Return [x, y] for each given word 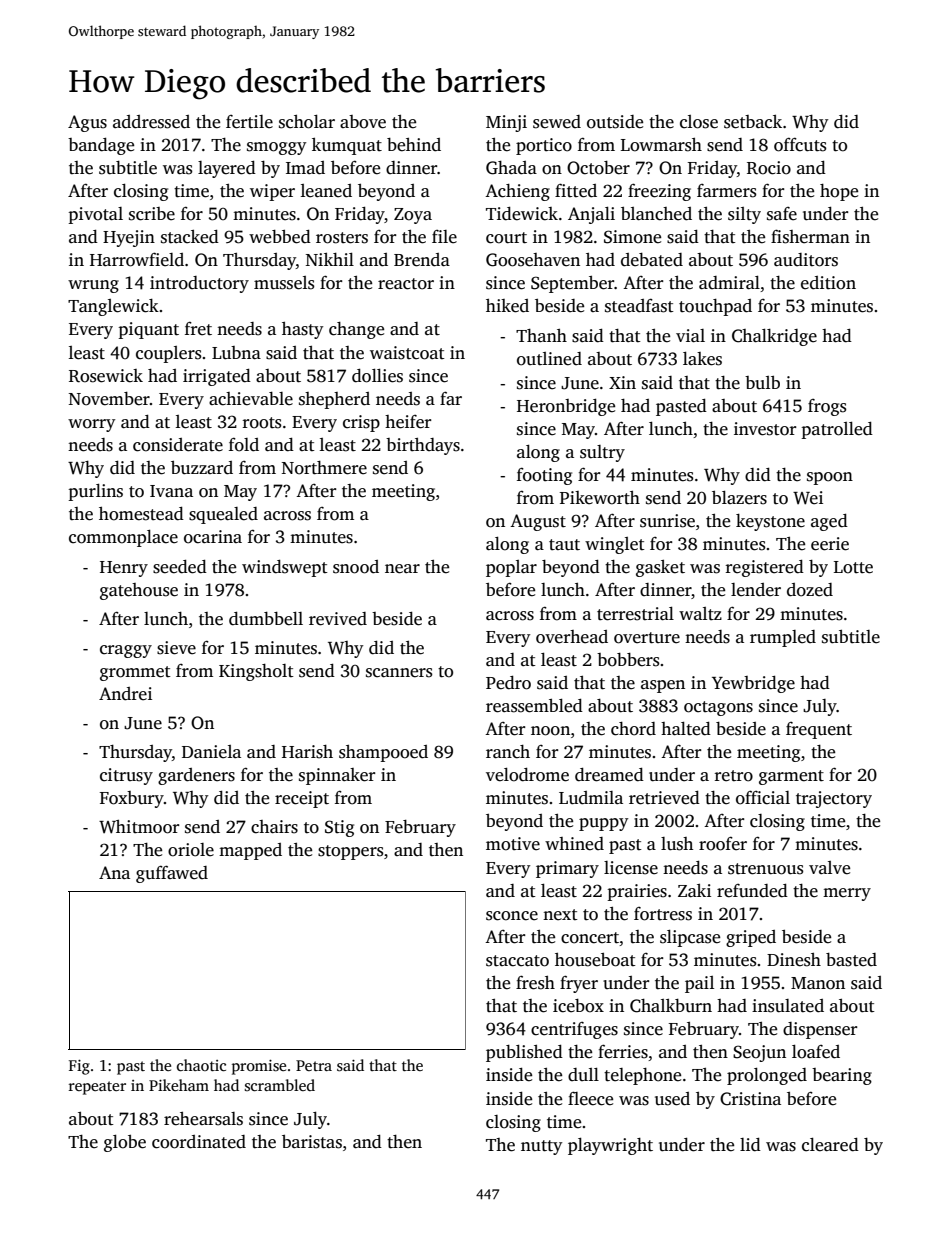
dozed [810, 590]
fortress [663, 914]
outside [615, 122]
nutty [541, 1147]
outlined [549, 359]
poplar [511, 568]
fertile [249, 122]
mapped [250, 851]
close [699, 122]
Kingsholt [256, 672]
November [109, 399]
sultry [602, 453]
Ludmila [591, 798]
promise [259, 1067]
